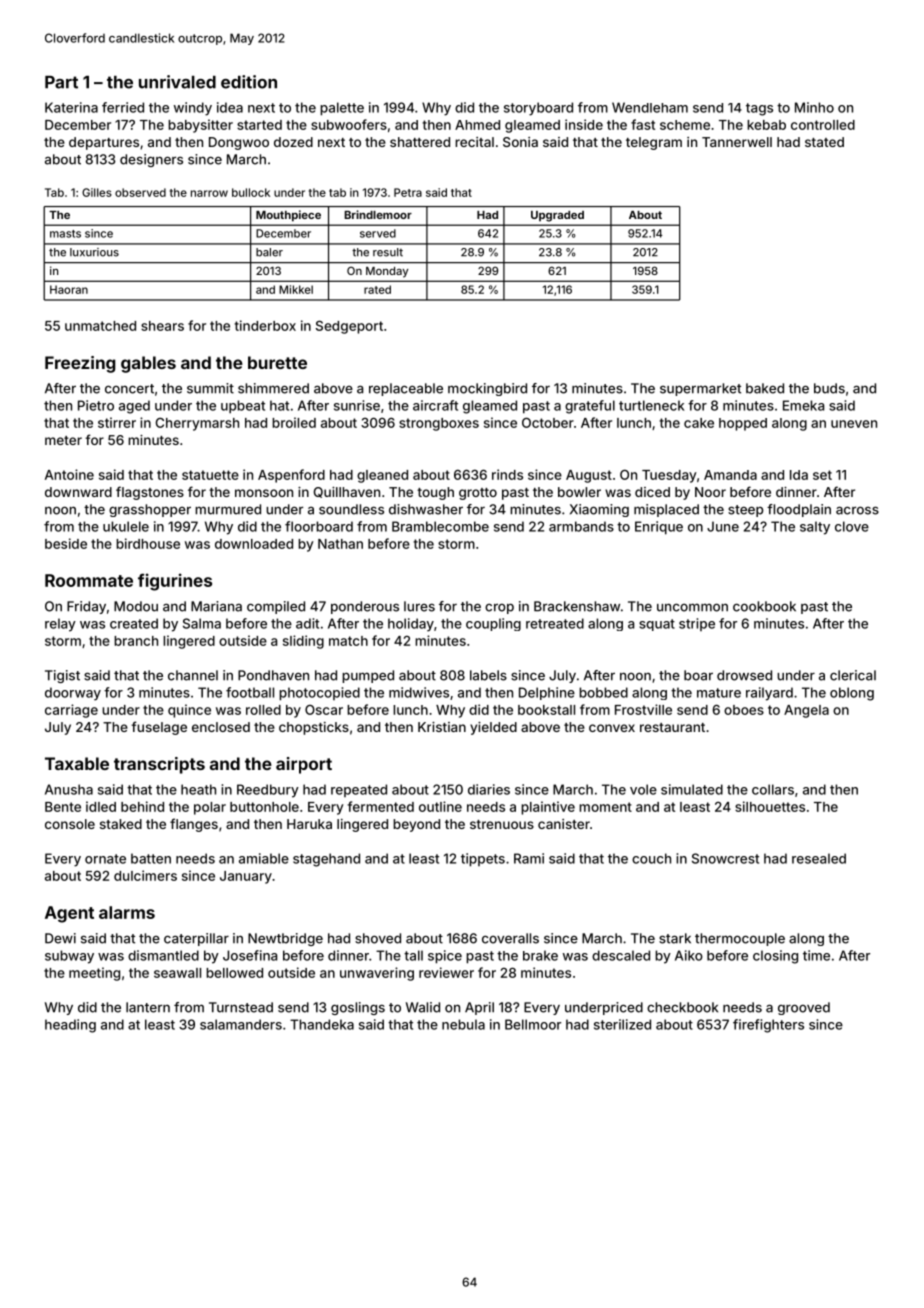  What do you see at coordinates (177, 82) in the screenshot?
I see `unrivaled` at bounding box center [177, 82].
